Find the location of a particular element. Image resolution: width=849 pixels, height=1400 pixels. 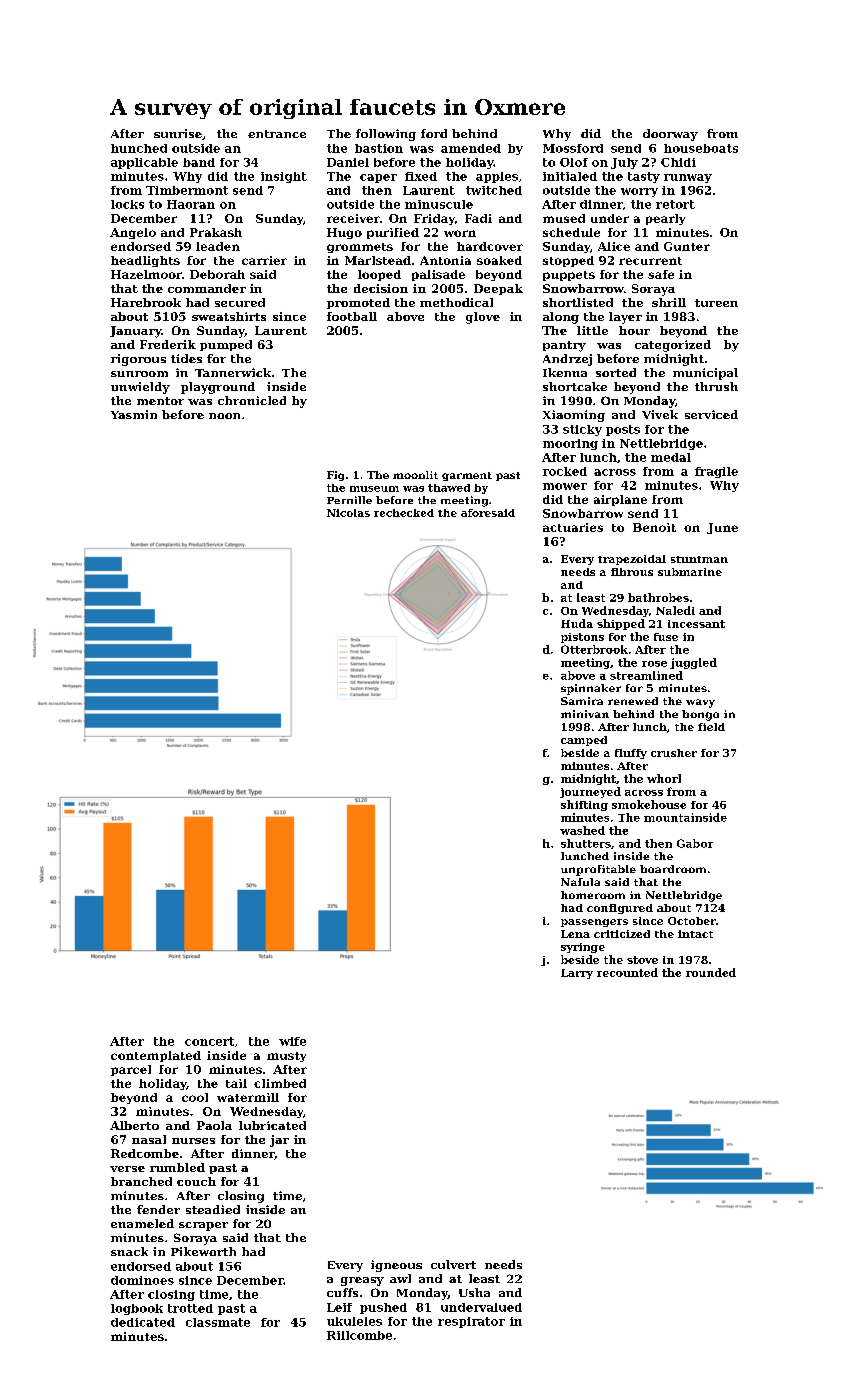

culvert is located at coordinates (453, 1264).
